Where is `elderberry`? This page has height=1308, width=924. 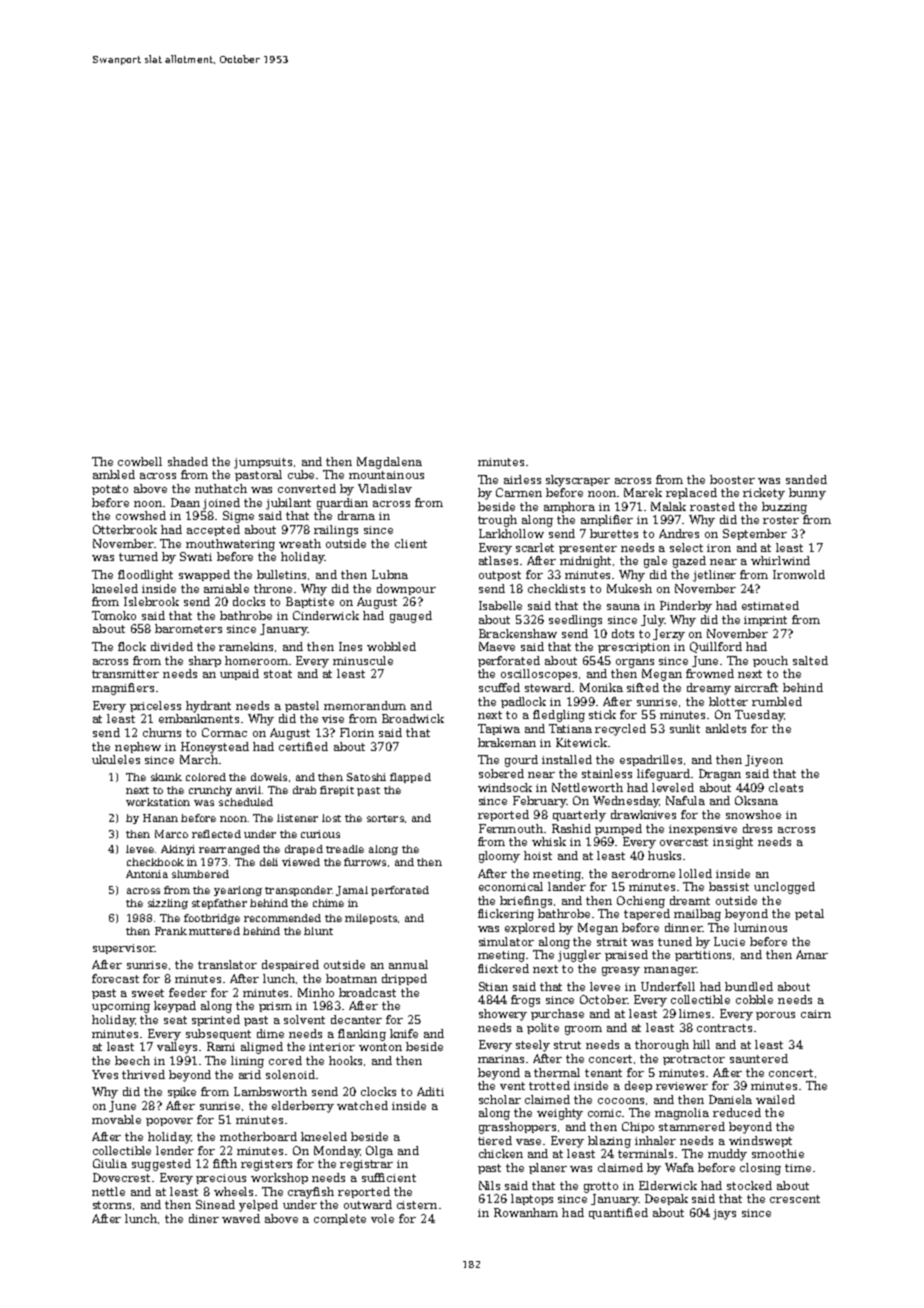 elderberry is located at coordinates (303, 1107).
